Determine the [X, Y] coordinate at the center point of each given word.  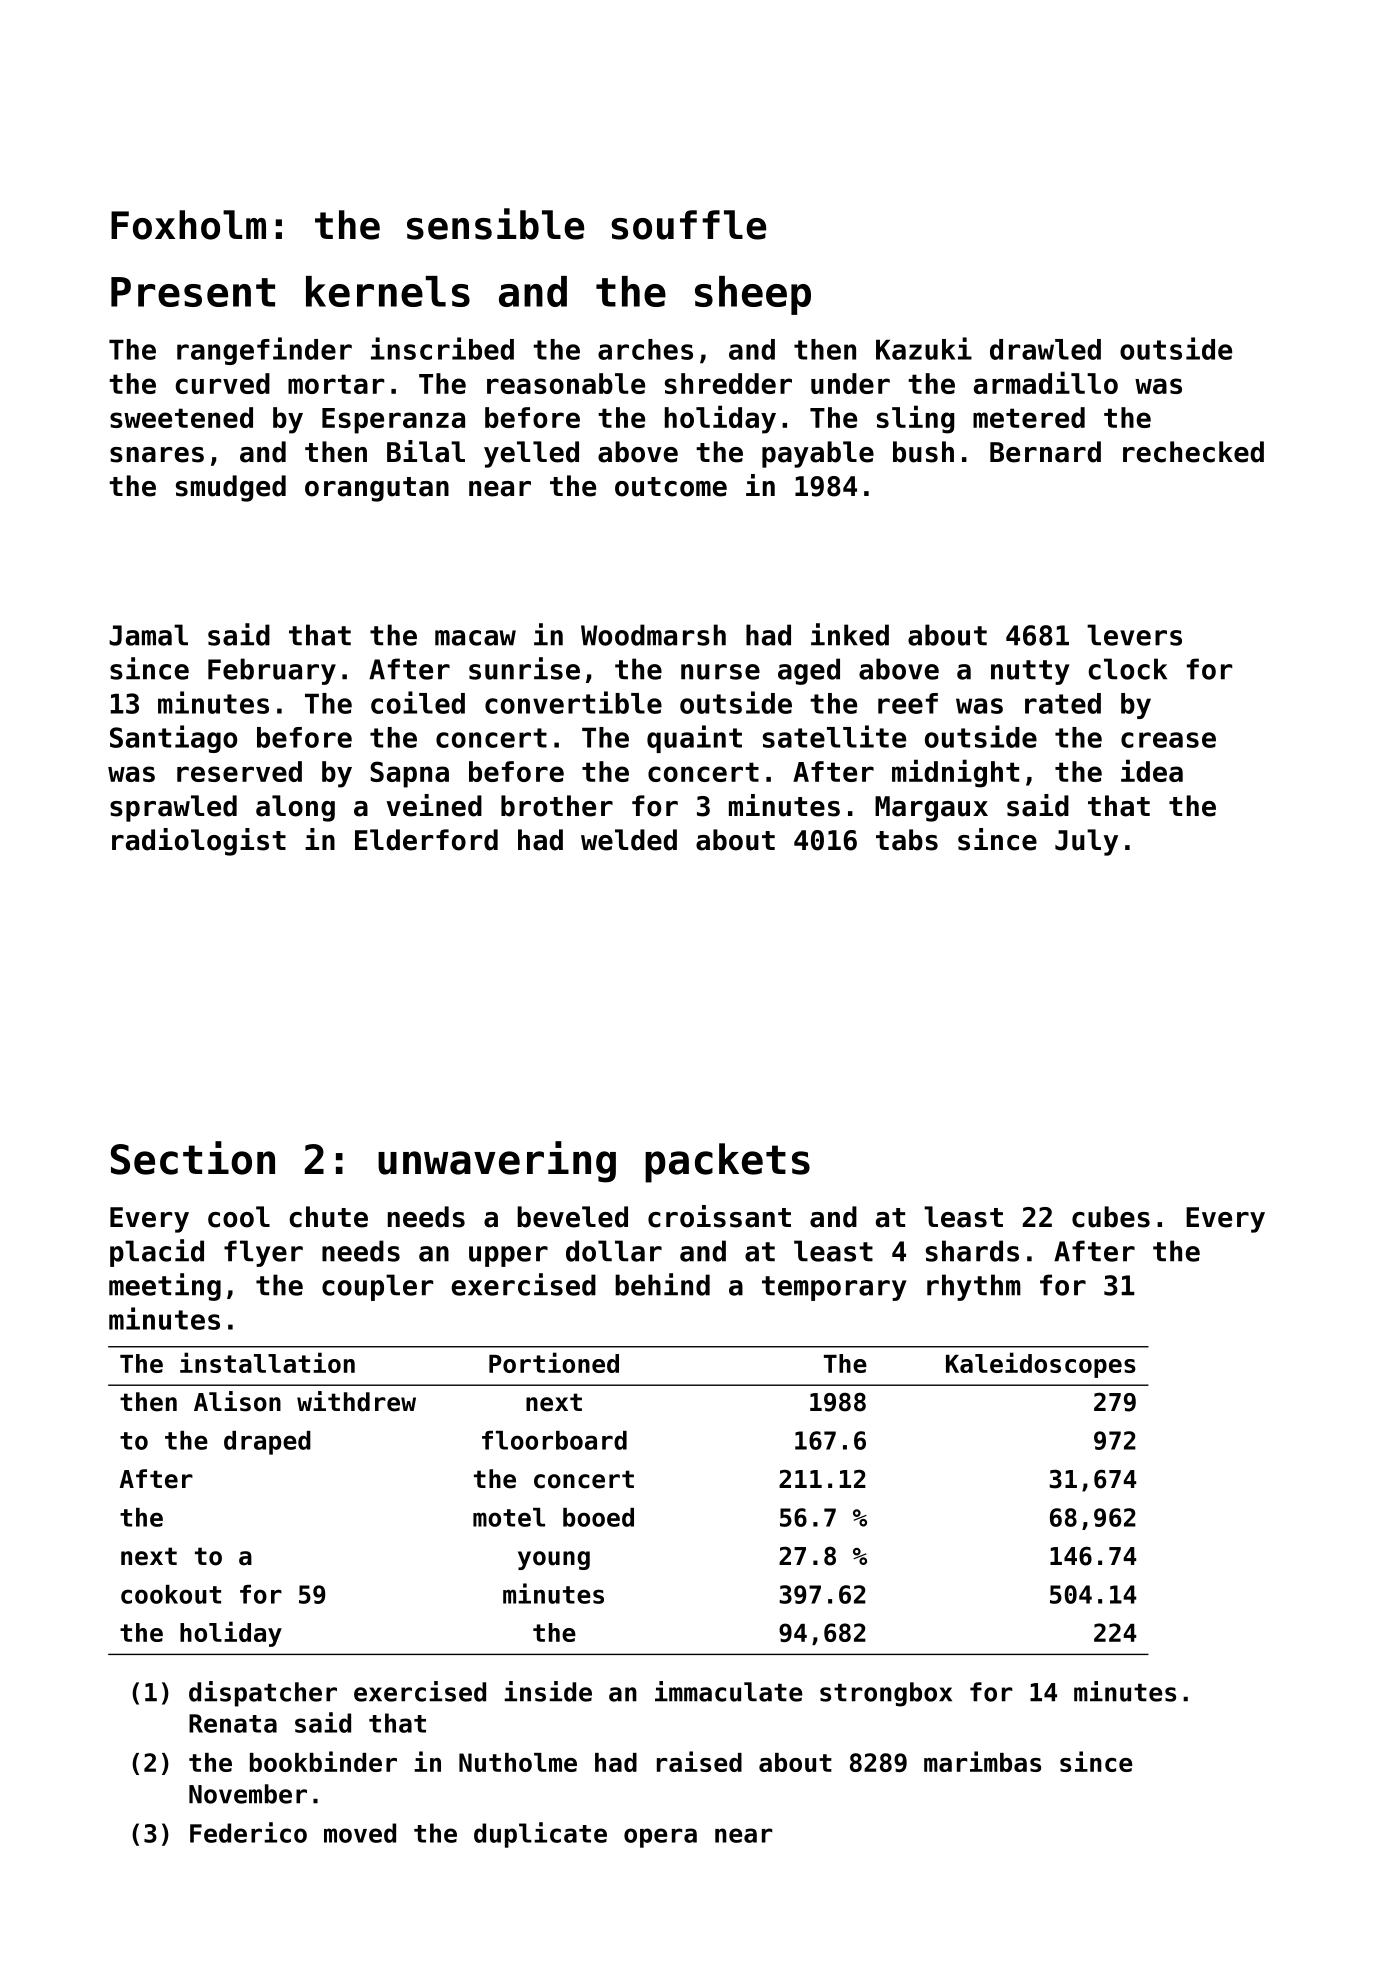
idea [1152, 770]
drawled [1045, 349]
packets [727, 1163]
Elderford [426, 840]
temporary [834, 1288]
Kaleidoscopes [1041, 1365]
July [1086, 842]
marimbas [982, 1761]
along [295, 808]
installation [267, 1362]
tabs [907, 840]
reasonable [566, 383]
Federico [248, 1832]
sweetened [181, 417]
